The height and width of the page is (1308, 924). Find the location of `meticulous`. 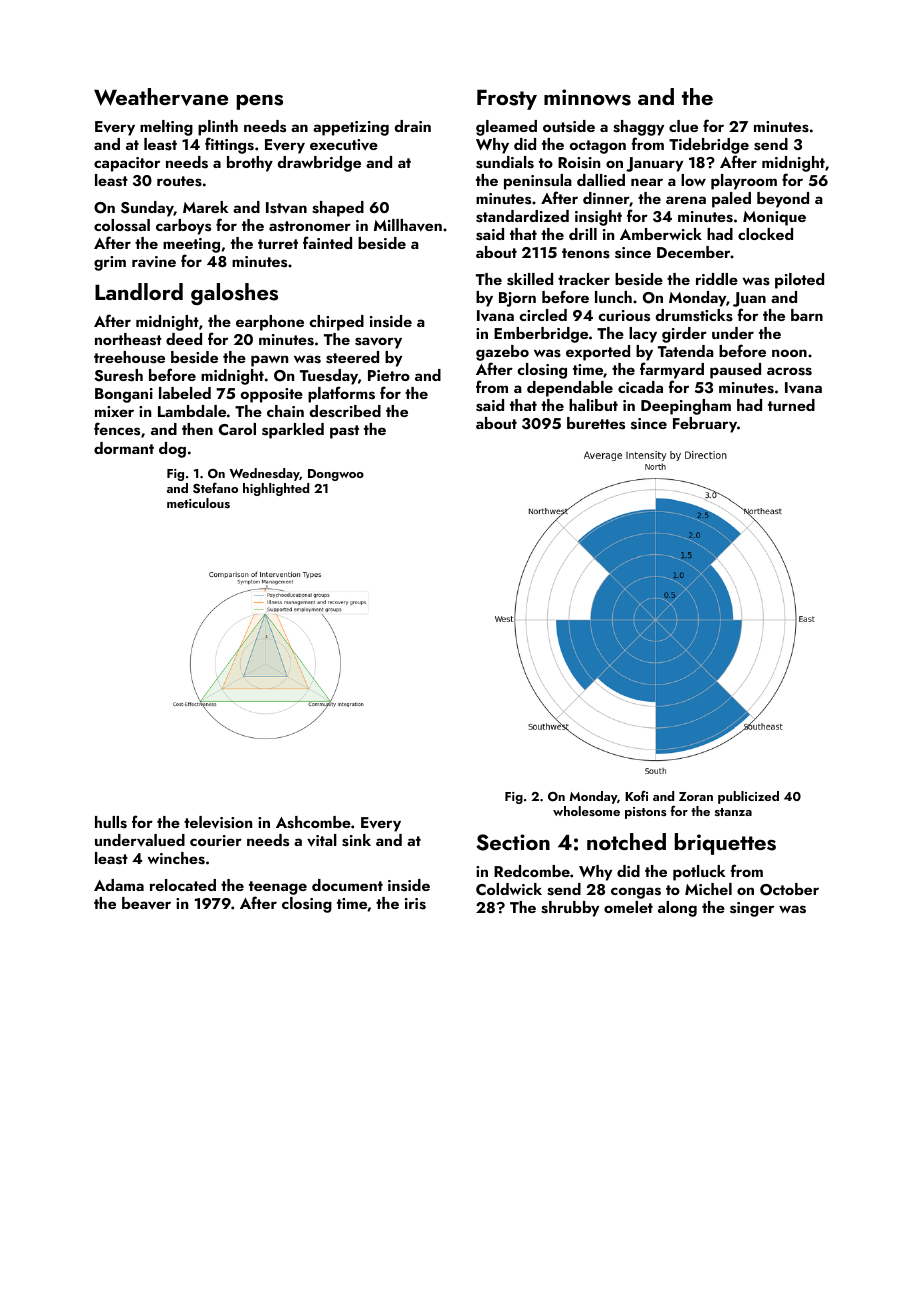

meticulous is located at coordinates (198, 503).
